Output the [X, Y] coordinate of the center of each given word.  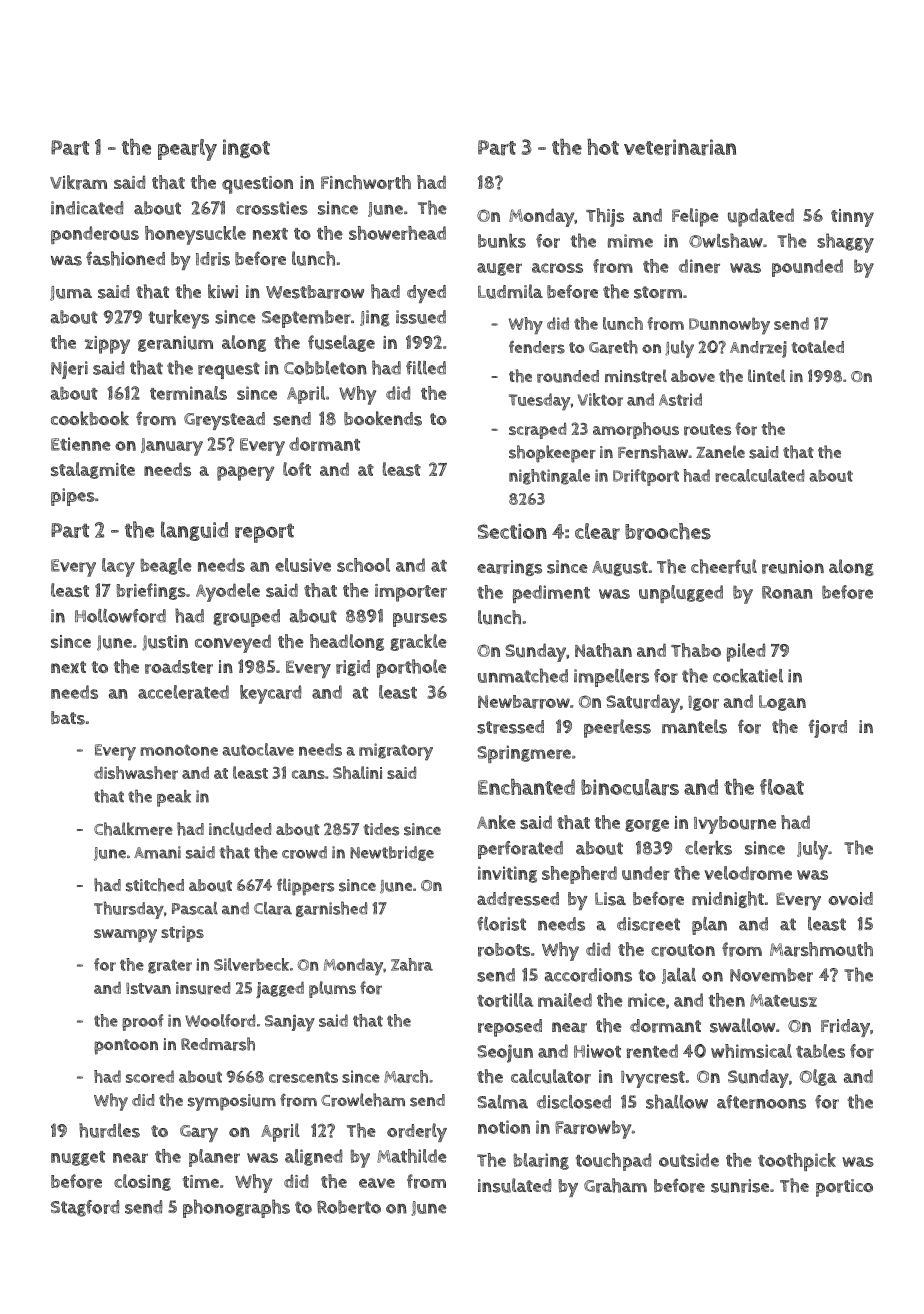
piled [746, 652]
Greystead [224, 421]
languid [194, 531]
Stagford [85, 1208]
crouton [683, 950]
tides [381, 829]
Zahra [412, 964]
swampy [125, 936]
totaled [818, 346]
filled [426, 368]
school [363, 565]
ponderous [95, 235]
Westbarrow [315, 292]
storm [658, 292]
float [782, 787]
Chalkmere [133, 829]
